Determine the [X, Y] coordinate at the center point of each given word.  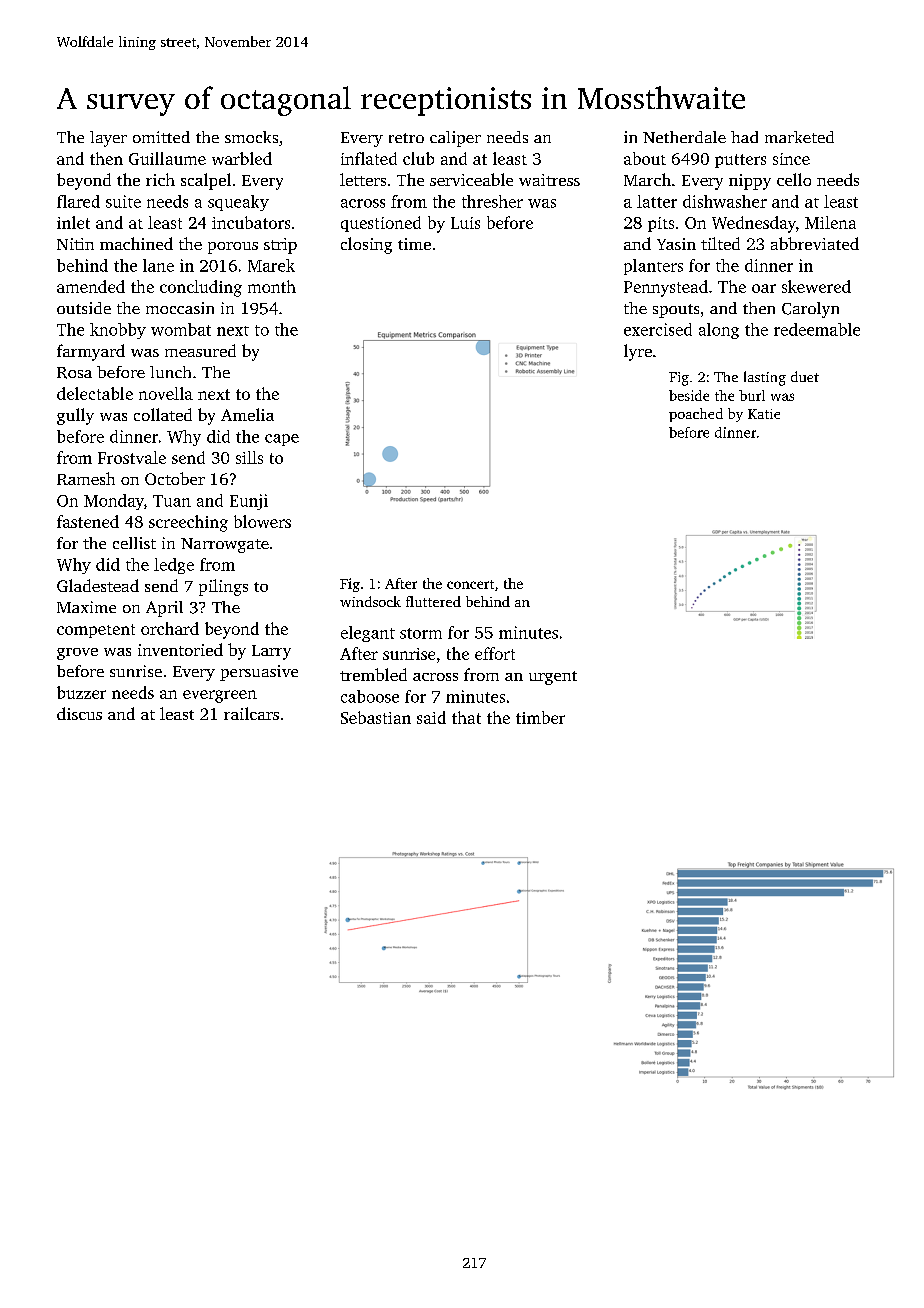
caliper [455, 139]
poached [696, 415]
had [744, 137]
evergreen [220, 696]
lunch [170, 372]
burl [752, 395]
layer [108, 139]
